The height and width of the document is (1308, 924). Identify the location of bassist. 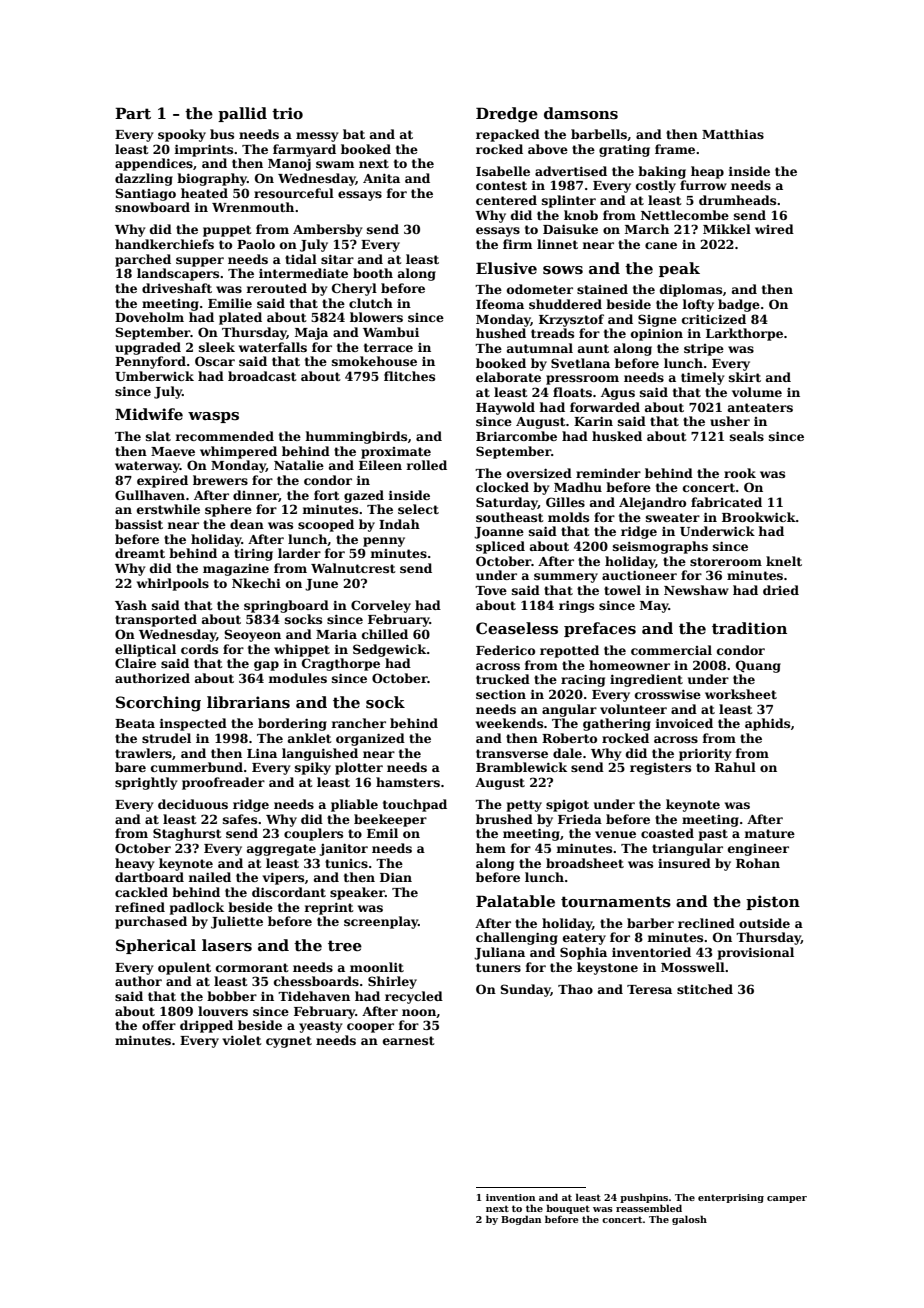
(139, 524).
